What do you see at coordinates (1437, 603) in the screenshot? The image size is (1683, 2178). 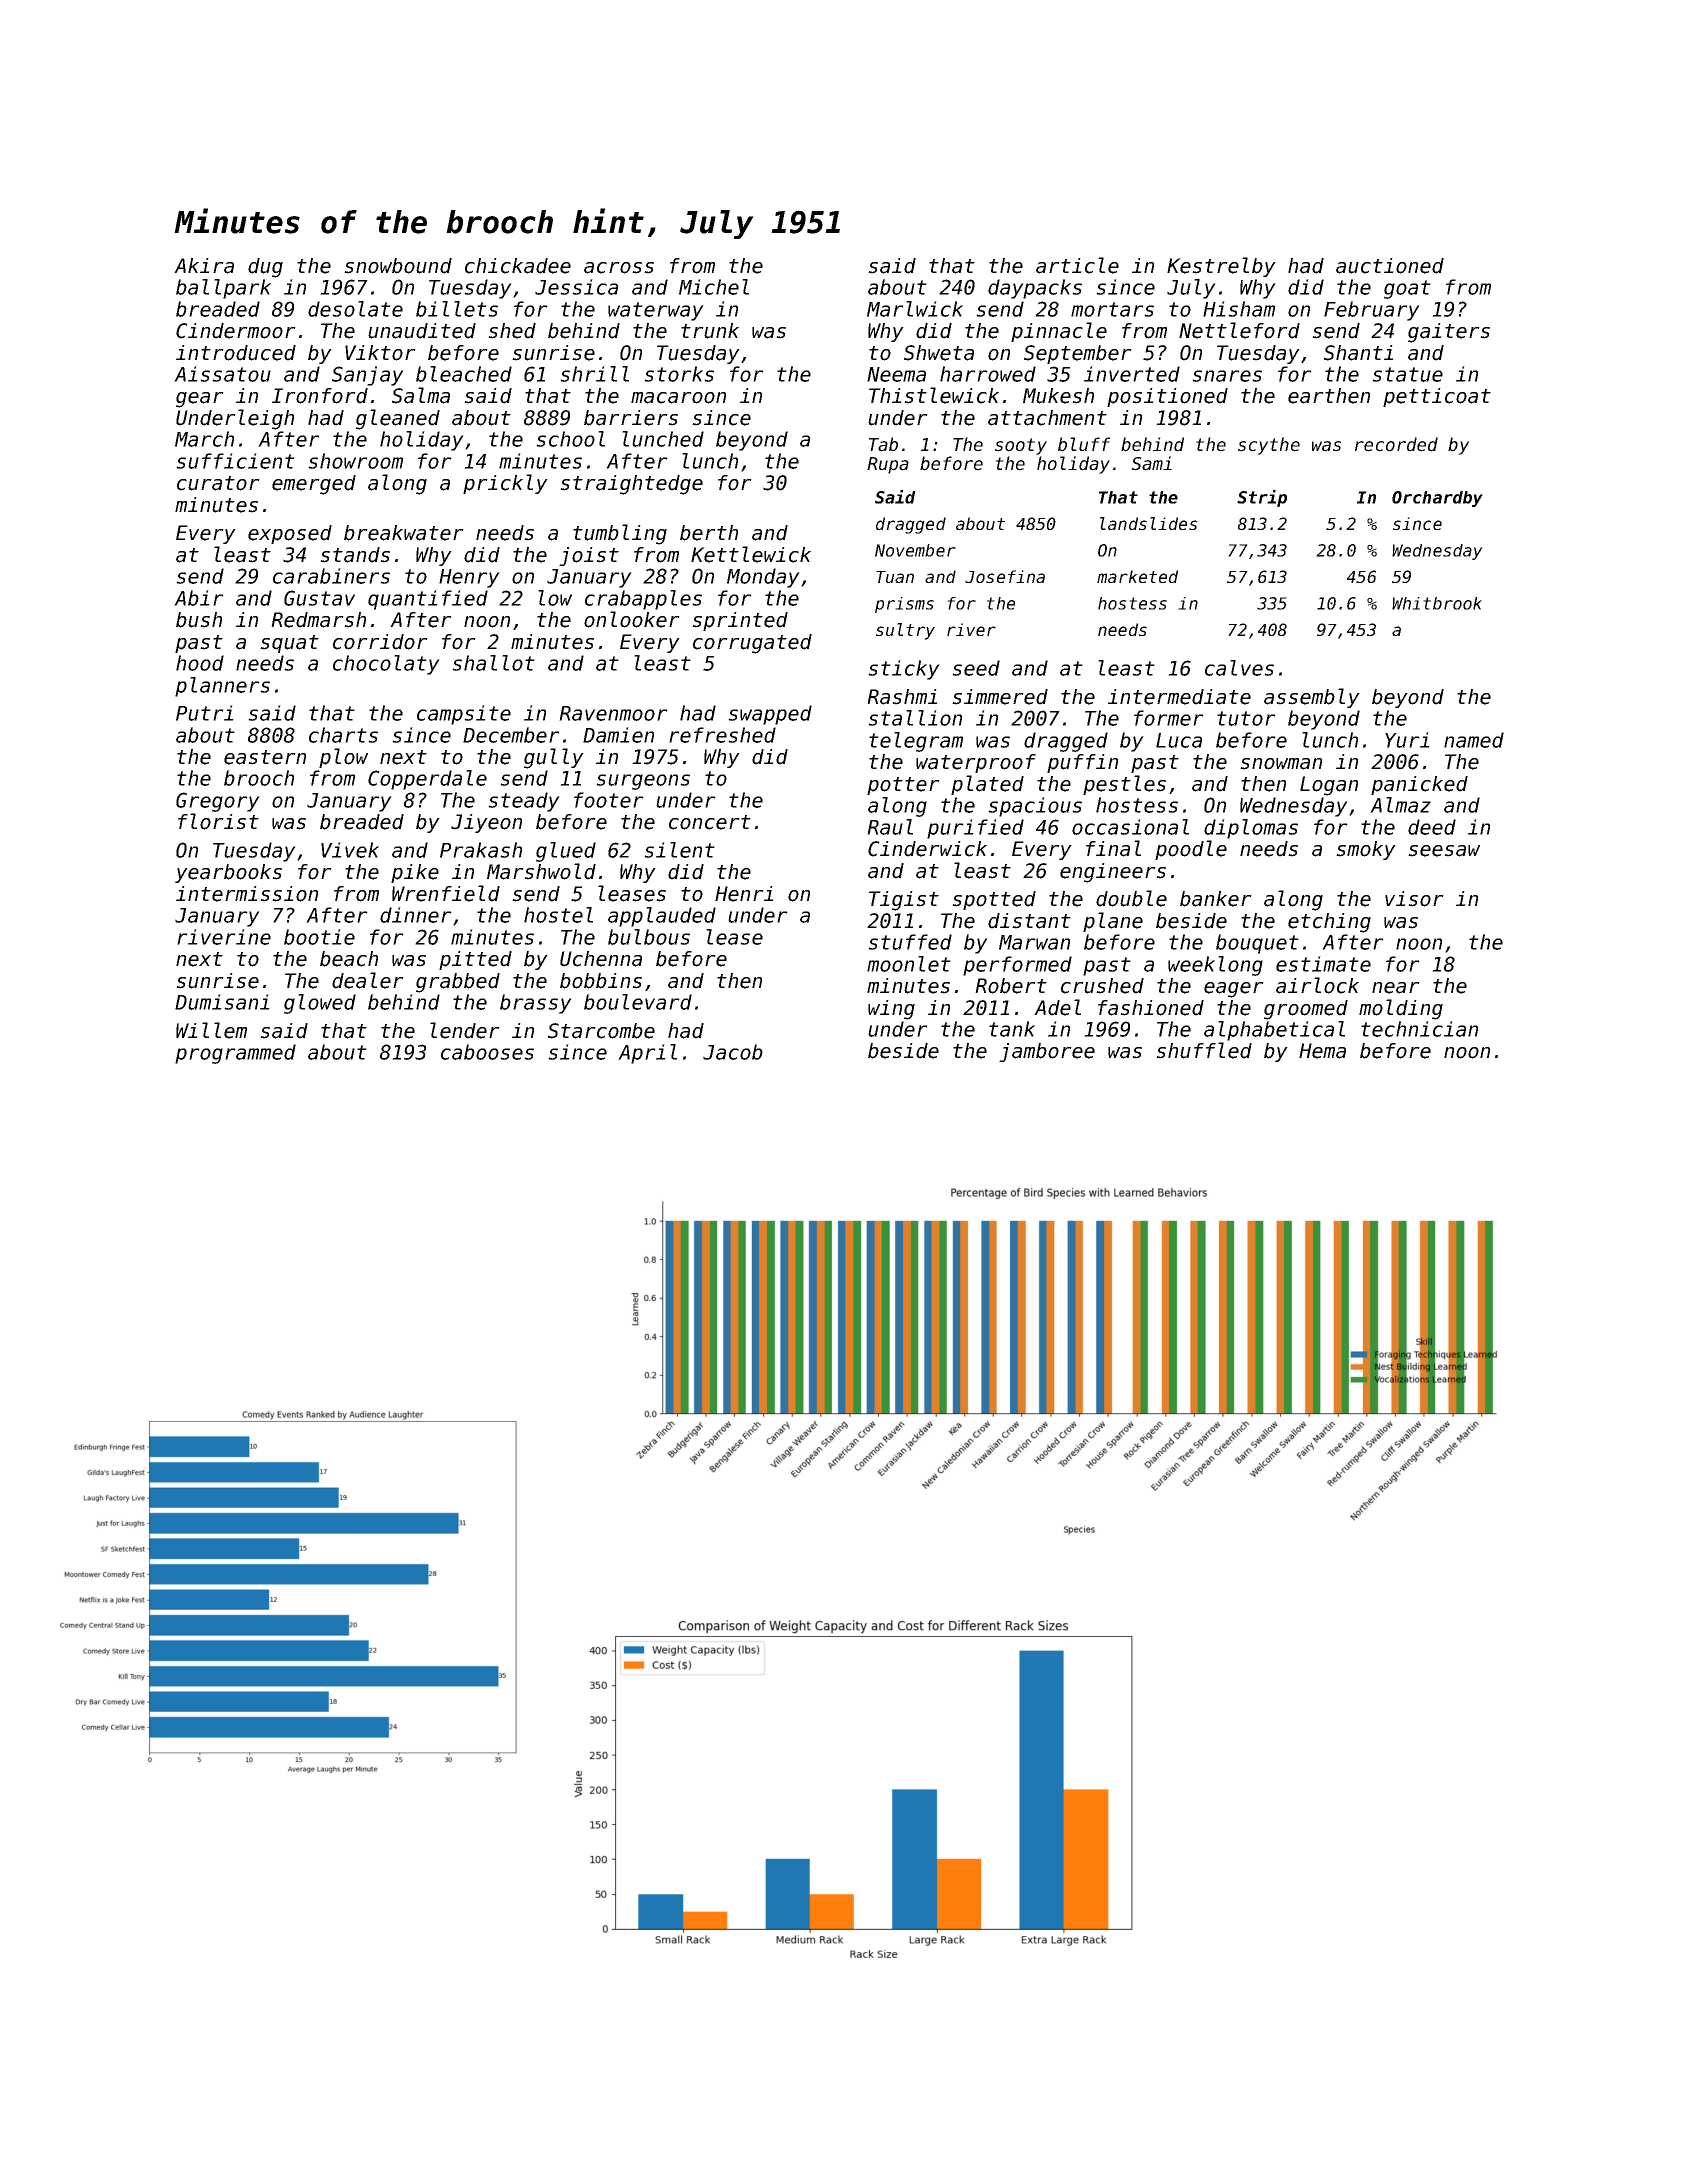 I see `Whitbrook` at bounding box center [1437, 603].
